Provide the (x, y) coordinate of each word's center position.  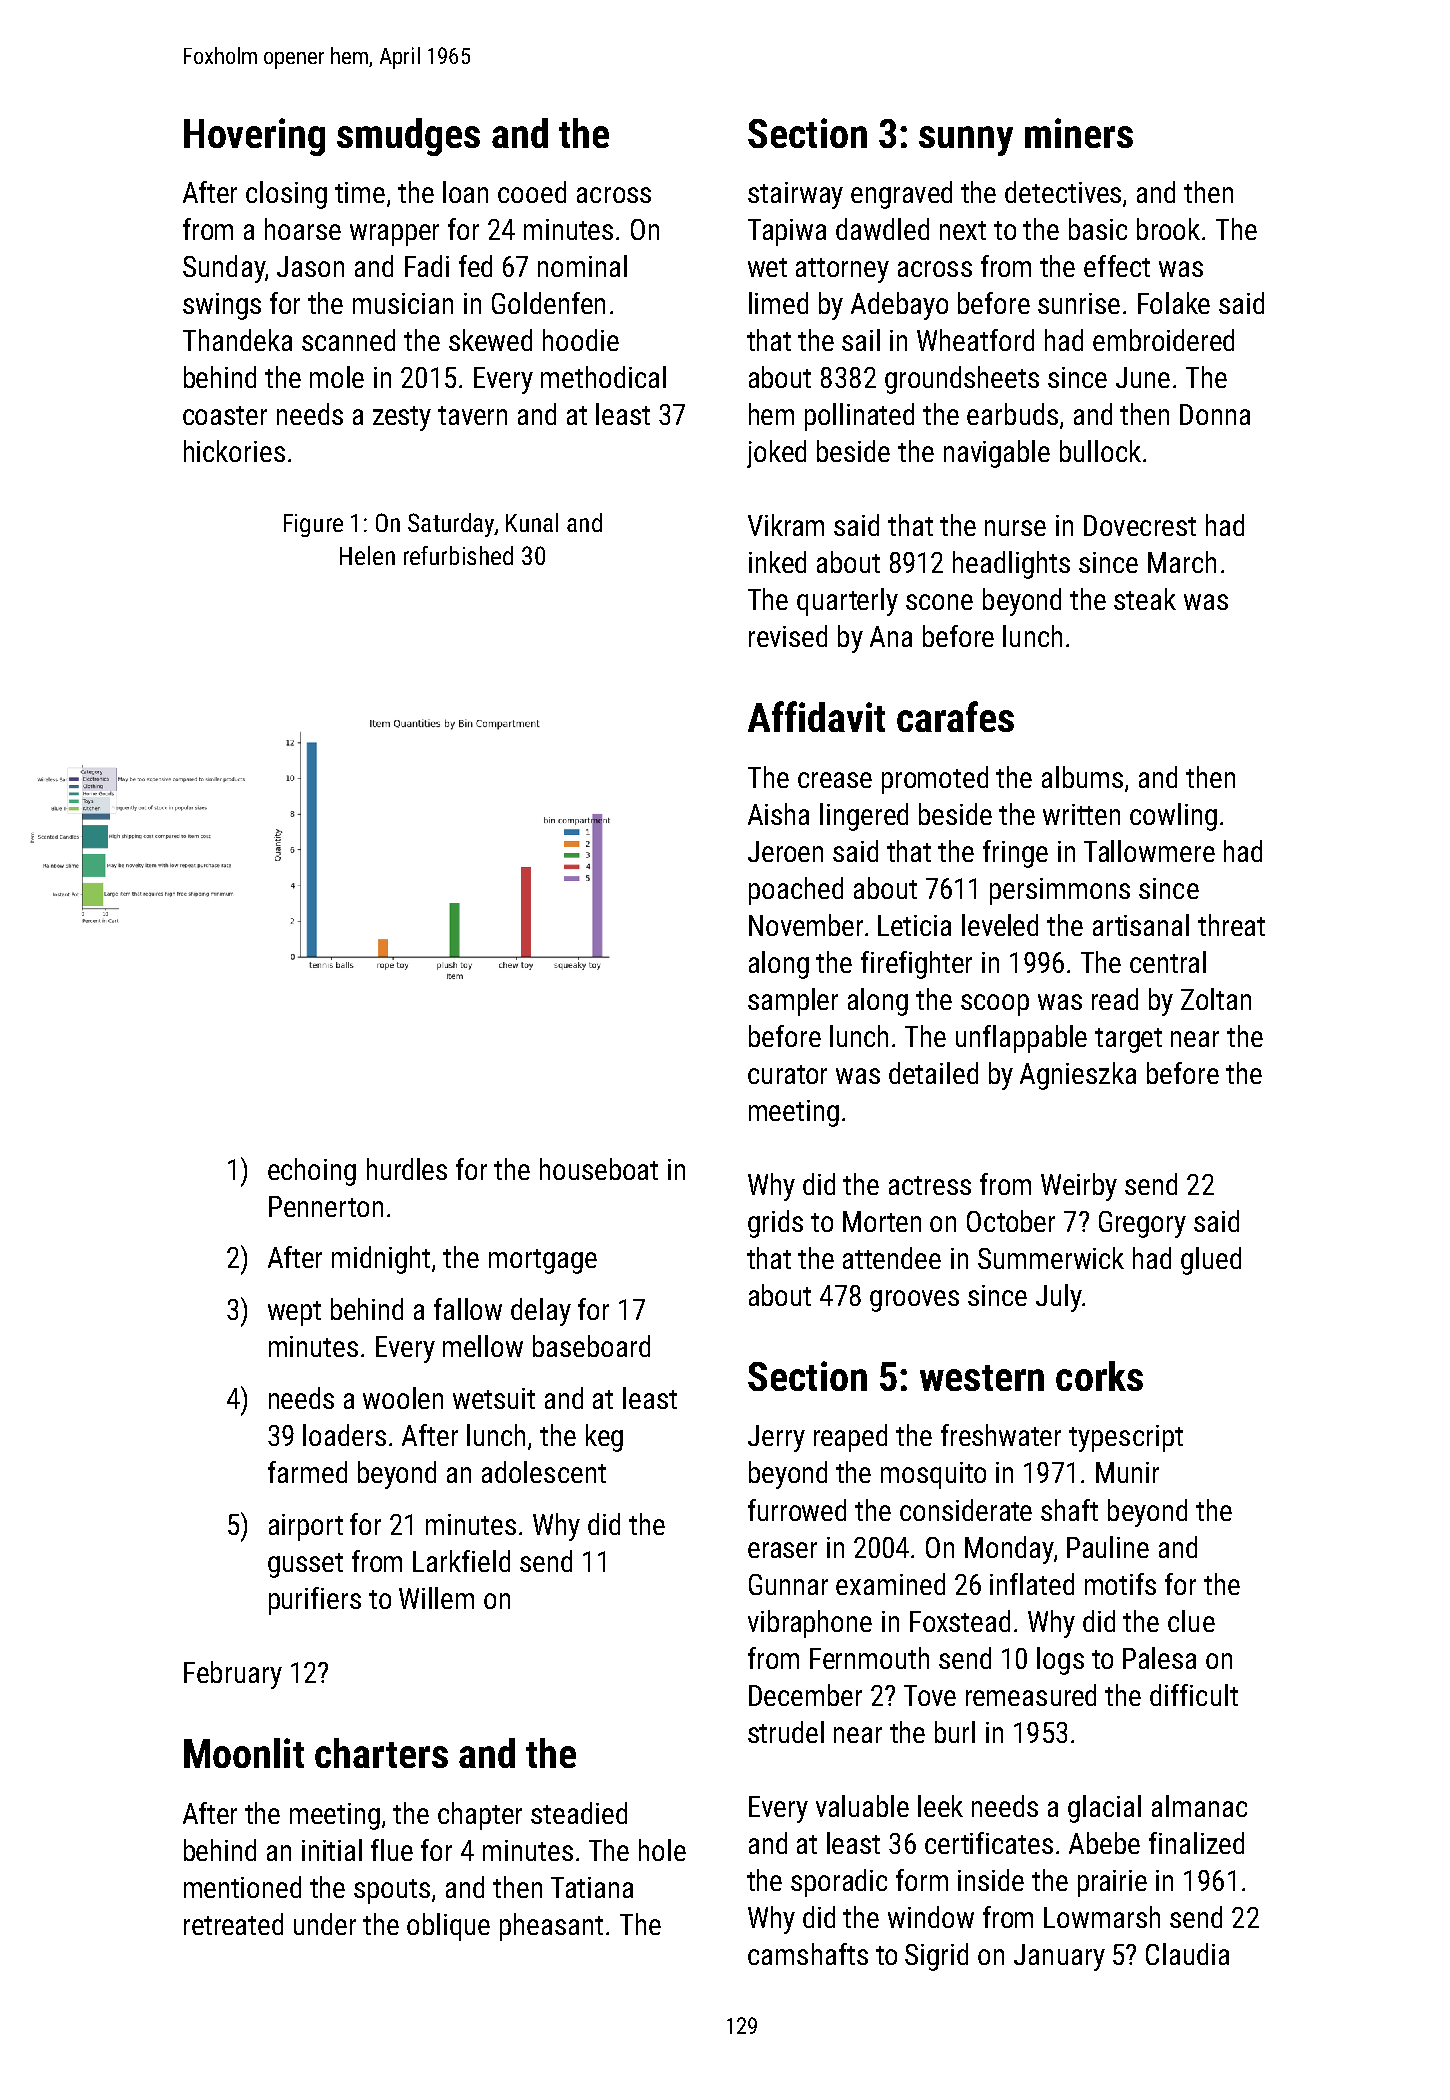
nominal (582, 266)
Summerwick (1051, 1258)
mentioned (242, 1887)
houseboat (599, 1169)
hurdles (407, 1169)
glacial (1104, 1809)
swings (222, 306)
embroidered (1163, 340)
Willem (436, 1598)
